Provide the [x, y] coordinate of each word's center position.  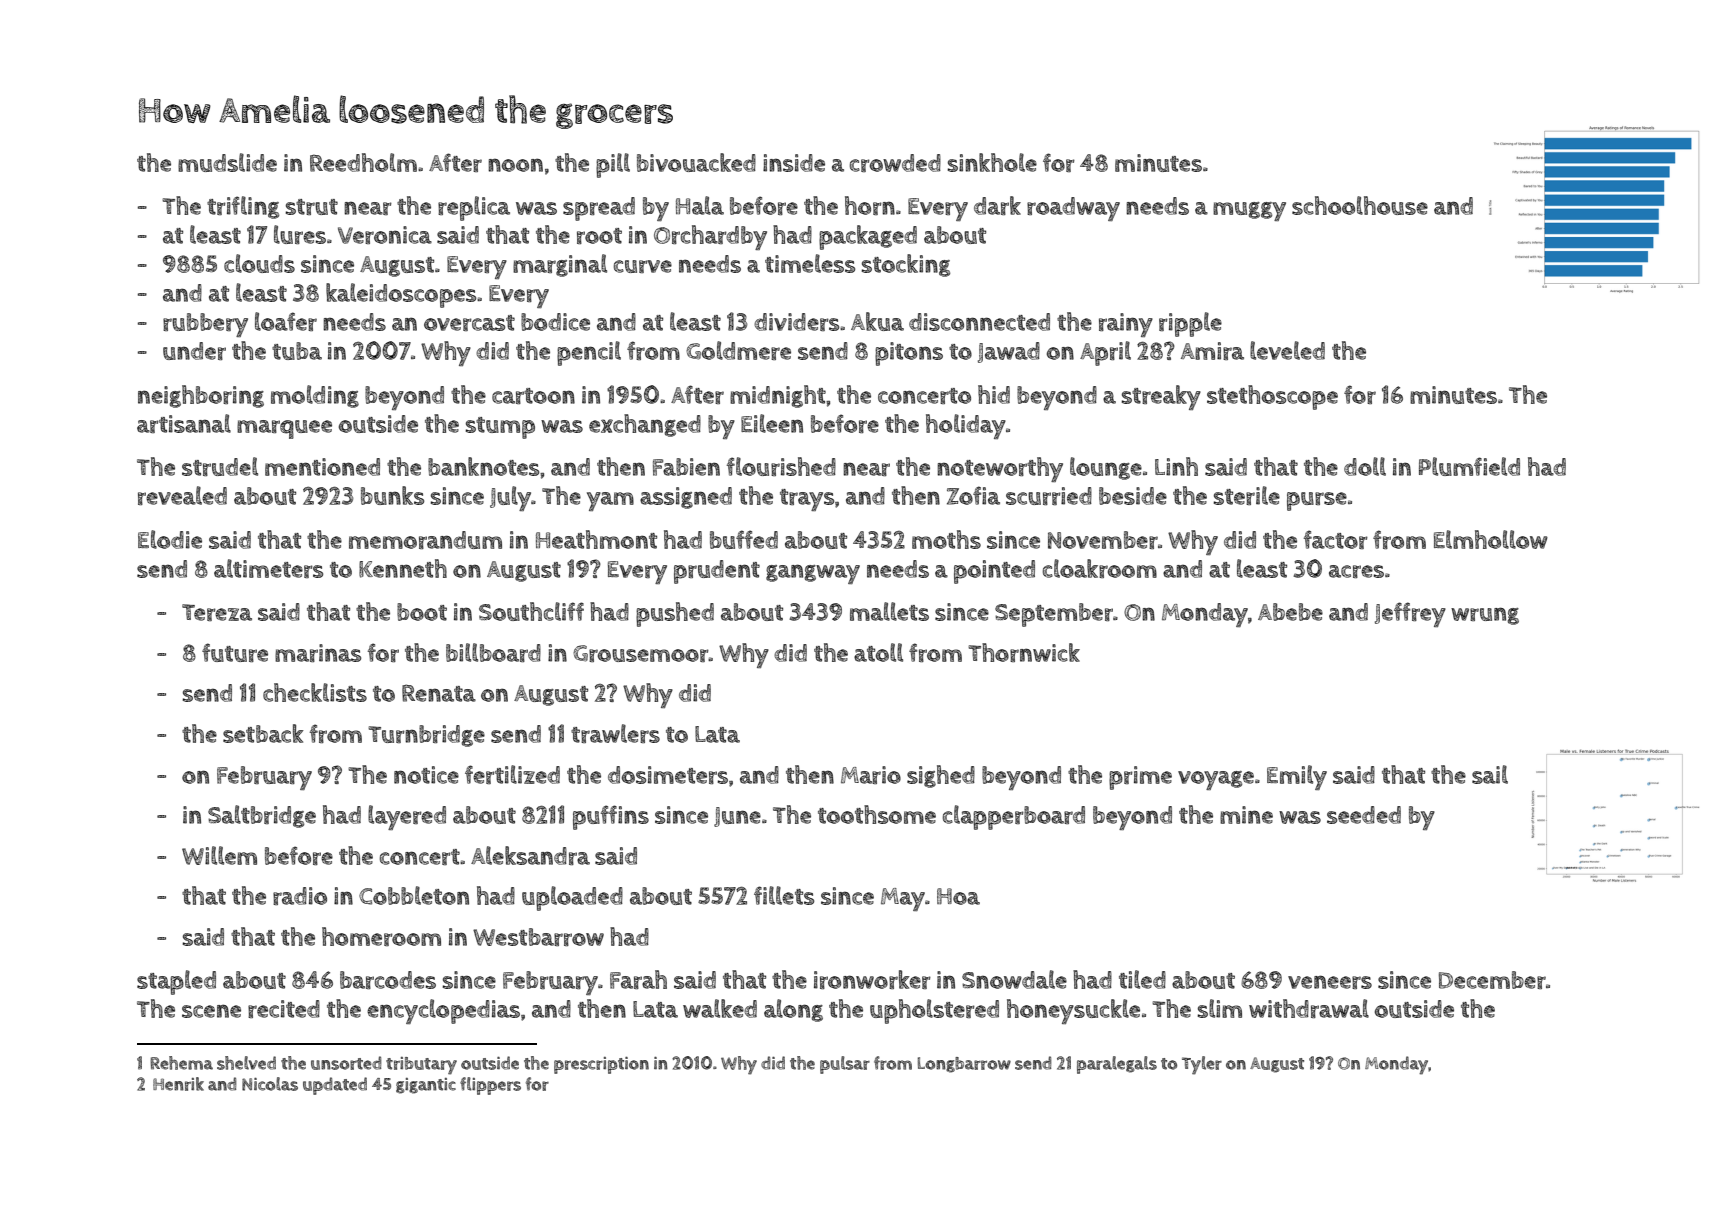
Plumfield [1469, 466]
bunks [392, 495]
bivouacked [696, 162]
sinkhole [992, 162]
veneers [1330, 982]
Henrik [178, 1084]
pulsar [845, 1065]
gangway [813, 574]
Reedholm [363, 162]
